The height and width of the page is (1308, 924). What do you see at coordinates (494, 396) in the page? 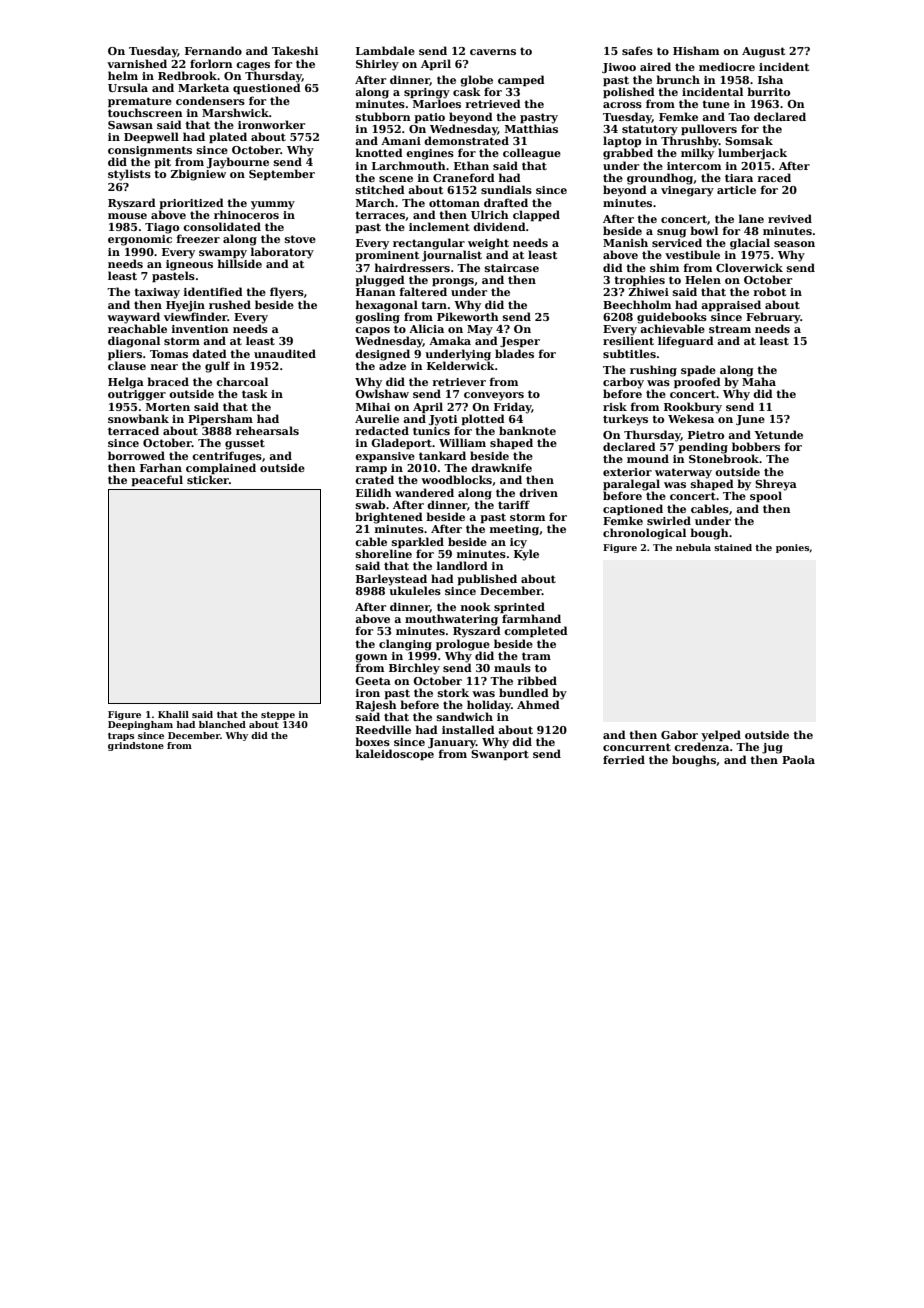
I see `conveyors` at bounding box center [494, 396].
